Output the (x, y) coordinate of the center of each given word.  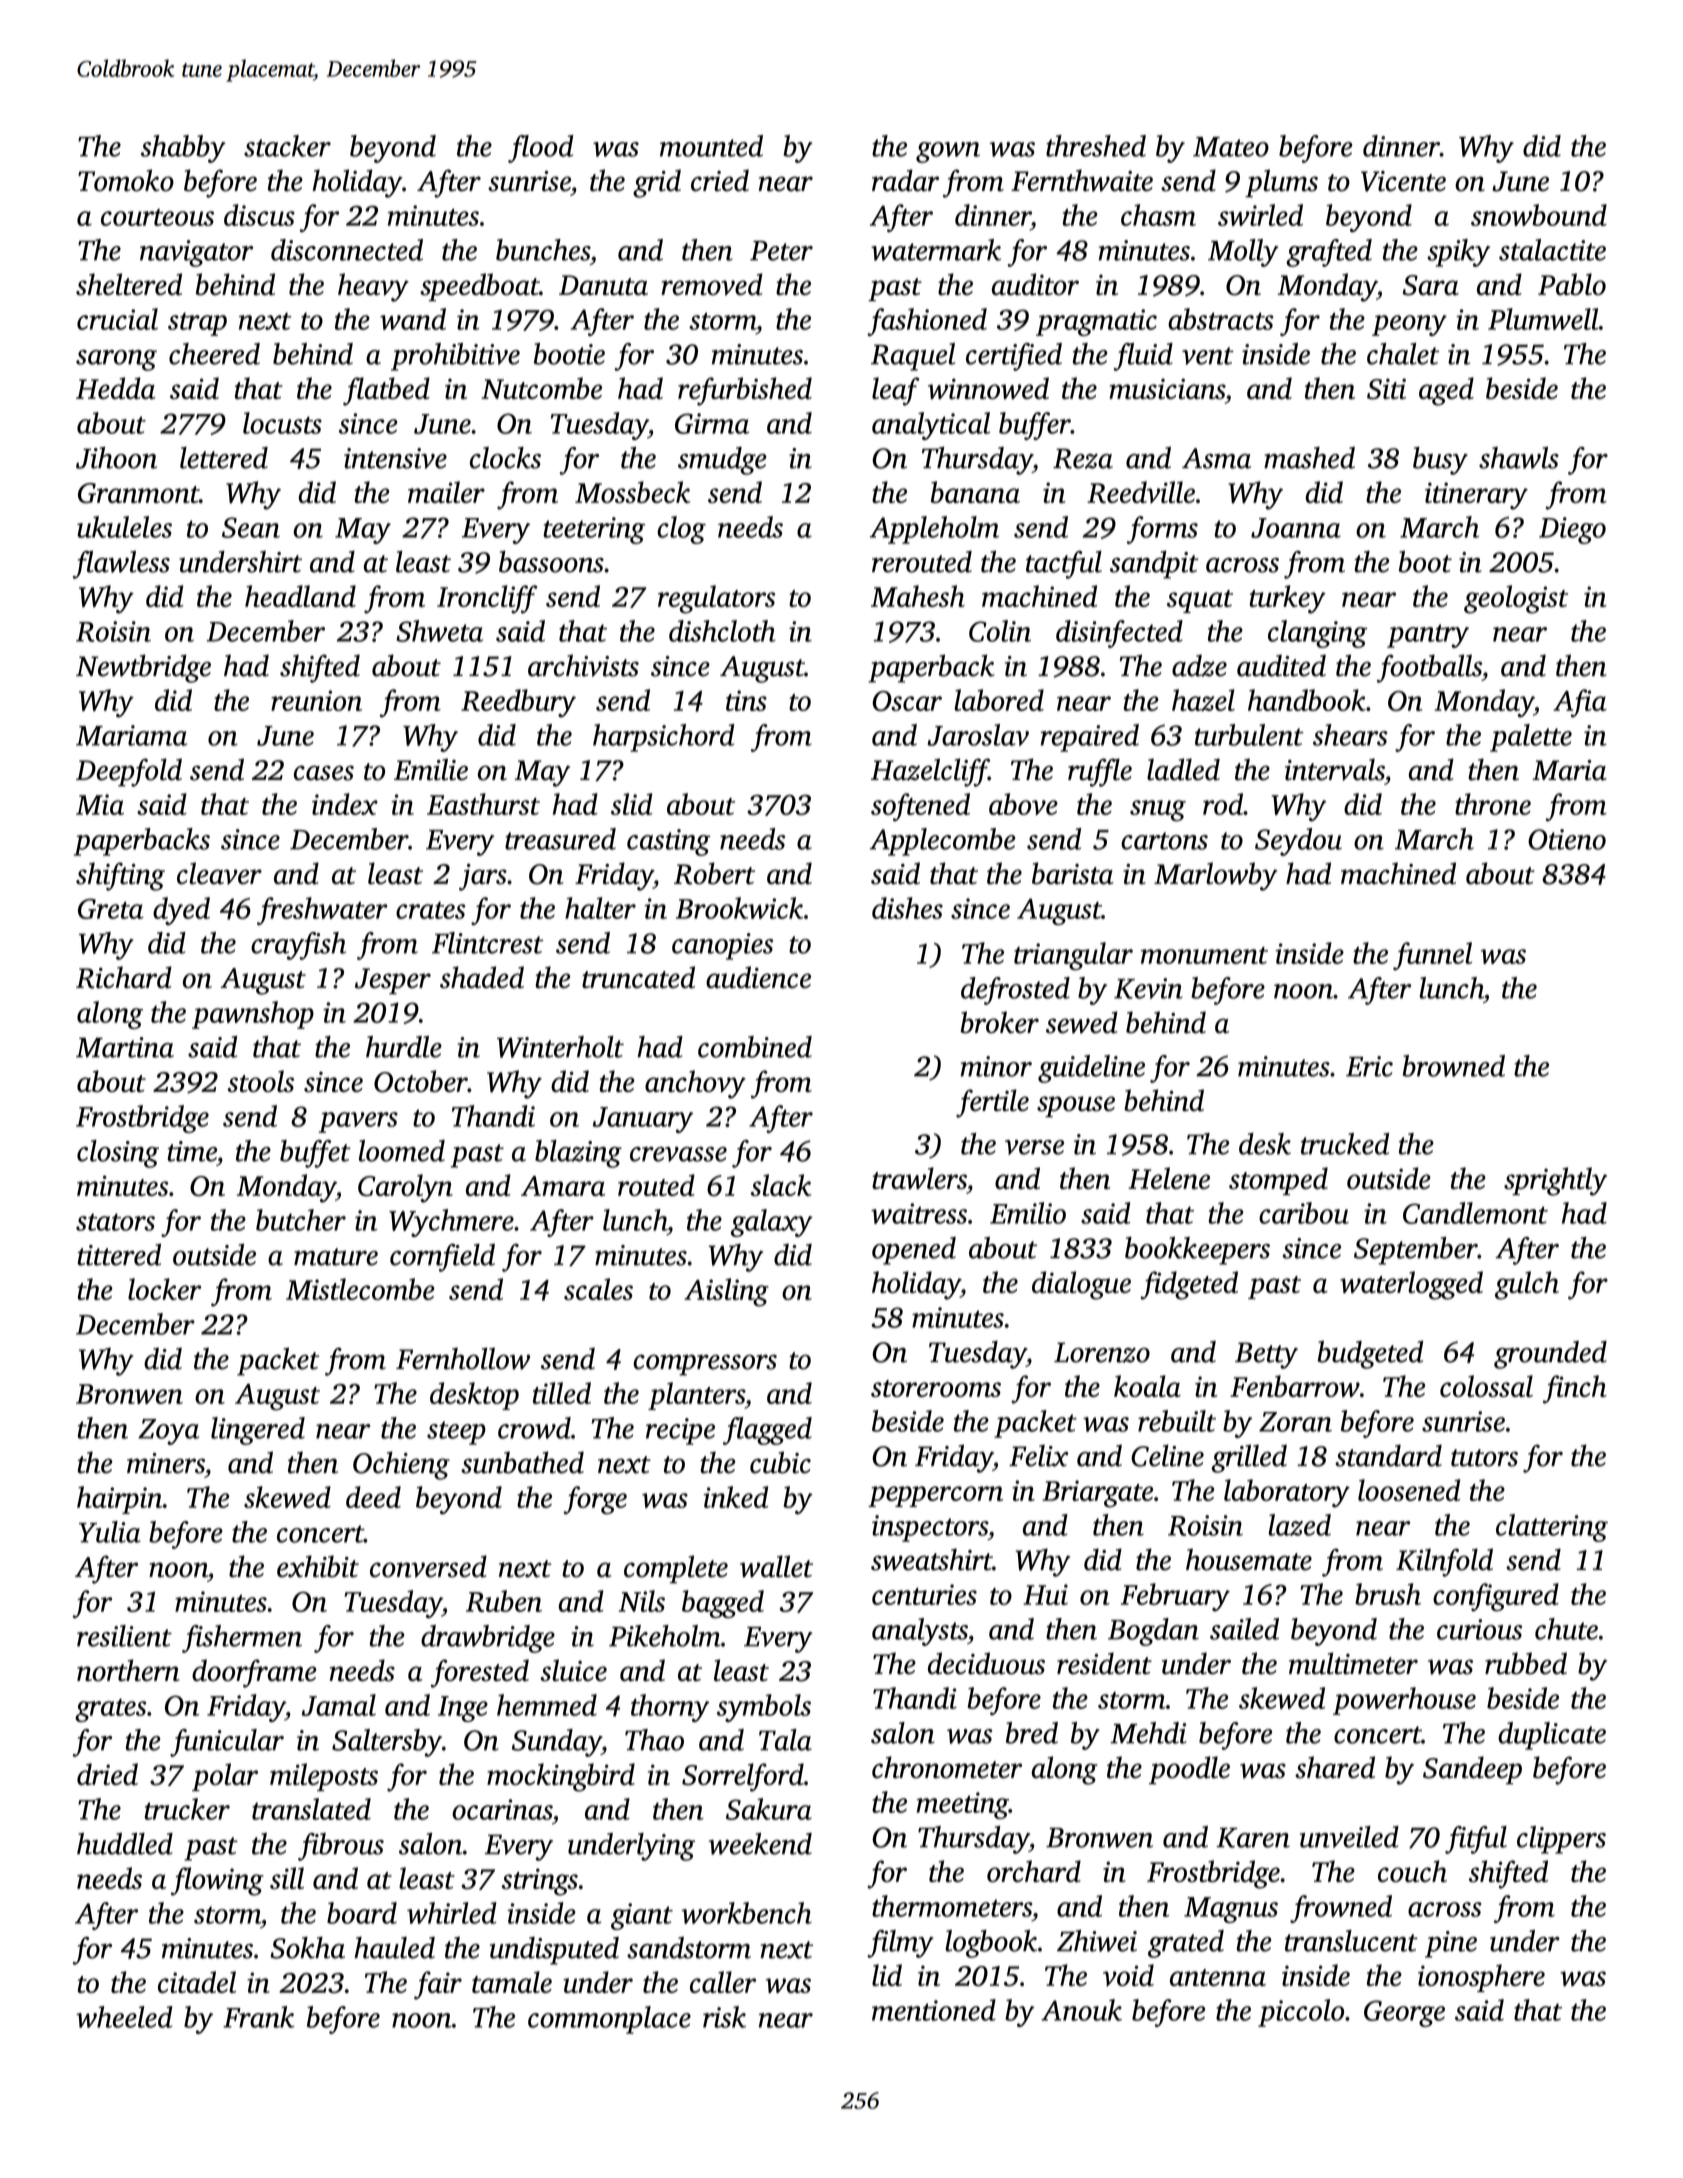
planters (696, 1396)
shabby (183, 149)
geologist (1516, 599)
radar (905, 180)
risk (724, 2017)
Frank (259, 2017)
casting (669, 842)
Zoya (168, 1432)
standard (1388, 1456)
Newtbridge (143, 668)
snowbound (1539, 215)
